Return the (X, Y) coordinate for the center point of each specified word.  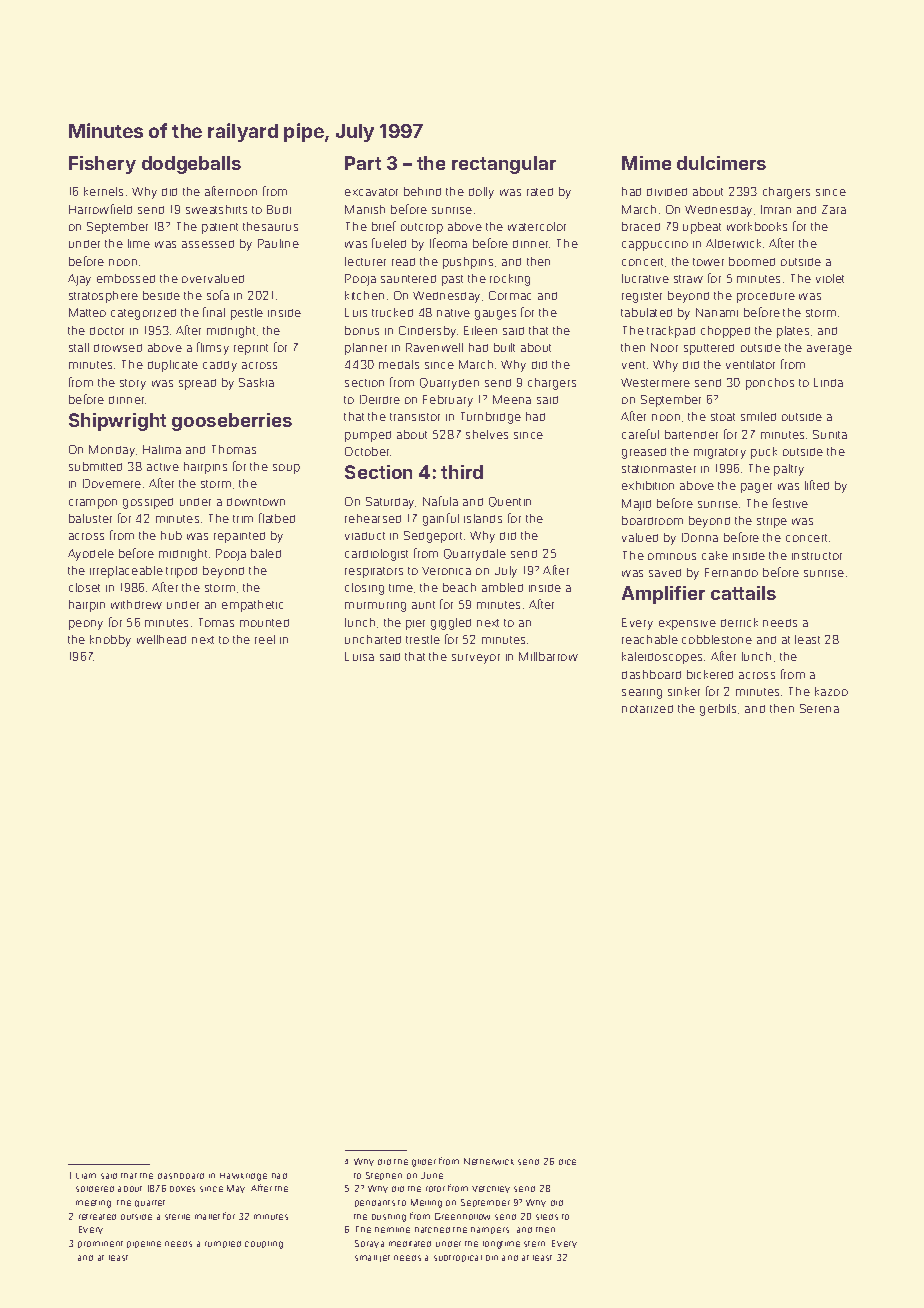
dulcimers (721, 163)
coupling (264, 1245)
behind (422, 191)
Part (363, 163)
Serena (819, 708)
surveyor (476, 659)
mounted (264, 623)
